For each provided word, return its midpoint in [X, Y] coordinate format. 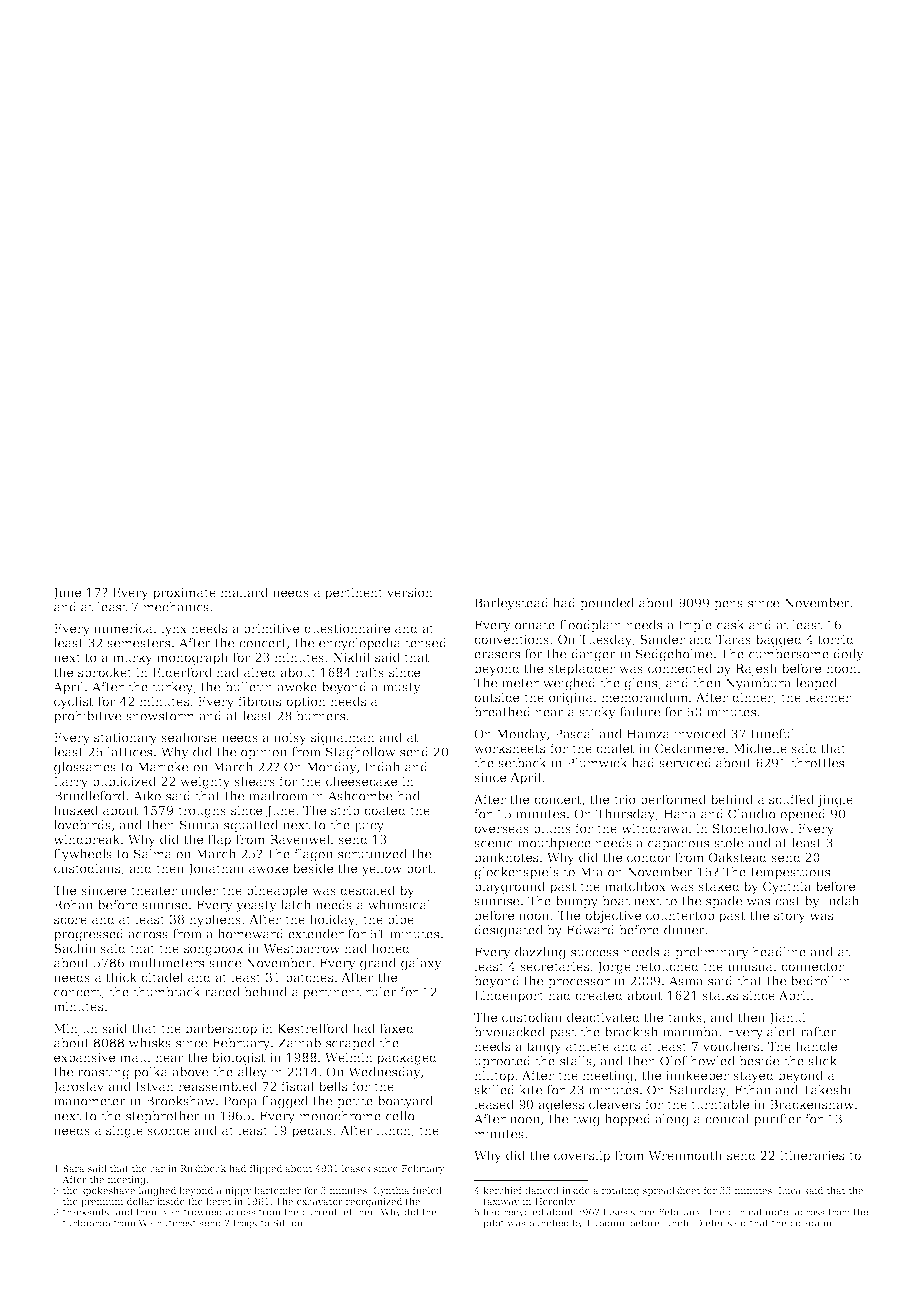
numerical [125, 628]
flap [219, 840]
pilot [493, 1224]
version [410, 592]
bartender [277, 1190]
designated [508, 931]
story [790, 917]
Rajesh [756, 669]
